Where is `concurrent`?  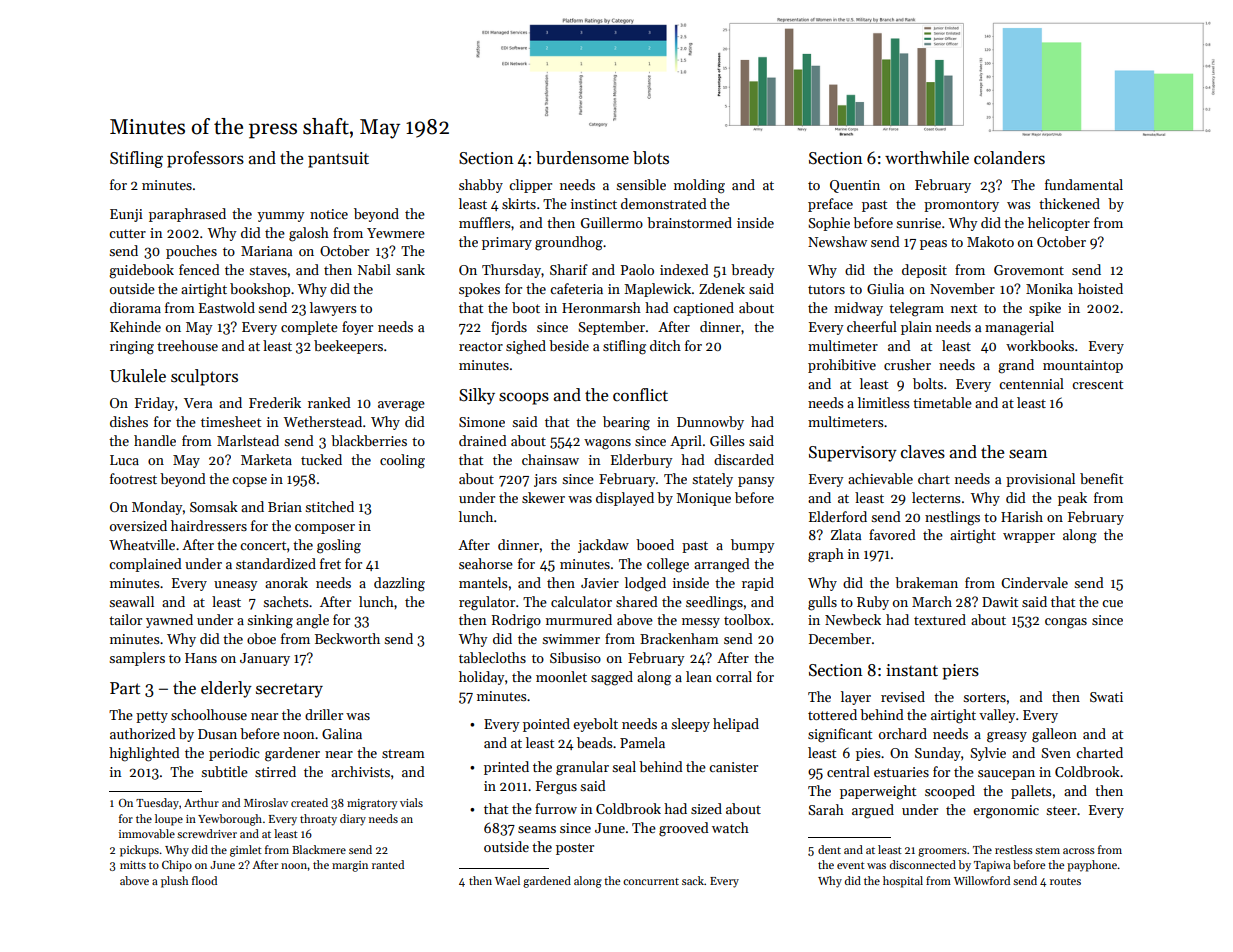 concurrent is located at coordinates (651, 881).
